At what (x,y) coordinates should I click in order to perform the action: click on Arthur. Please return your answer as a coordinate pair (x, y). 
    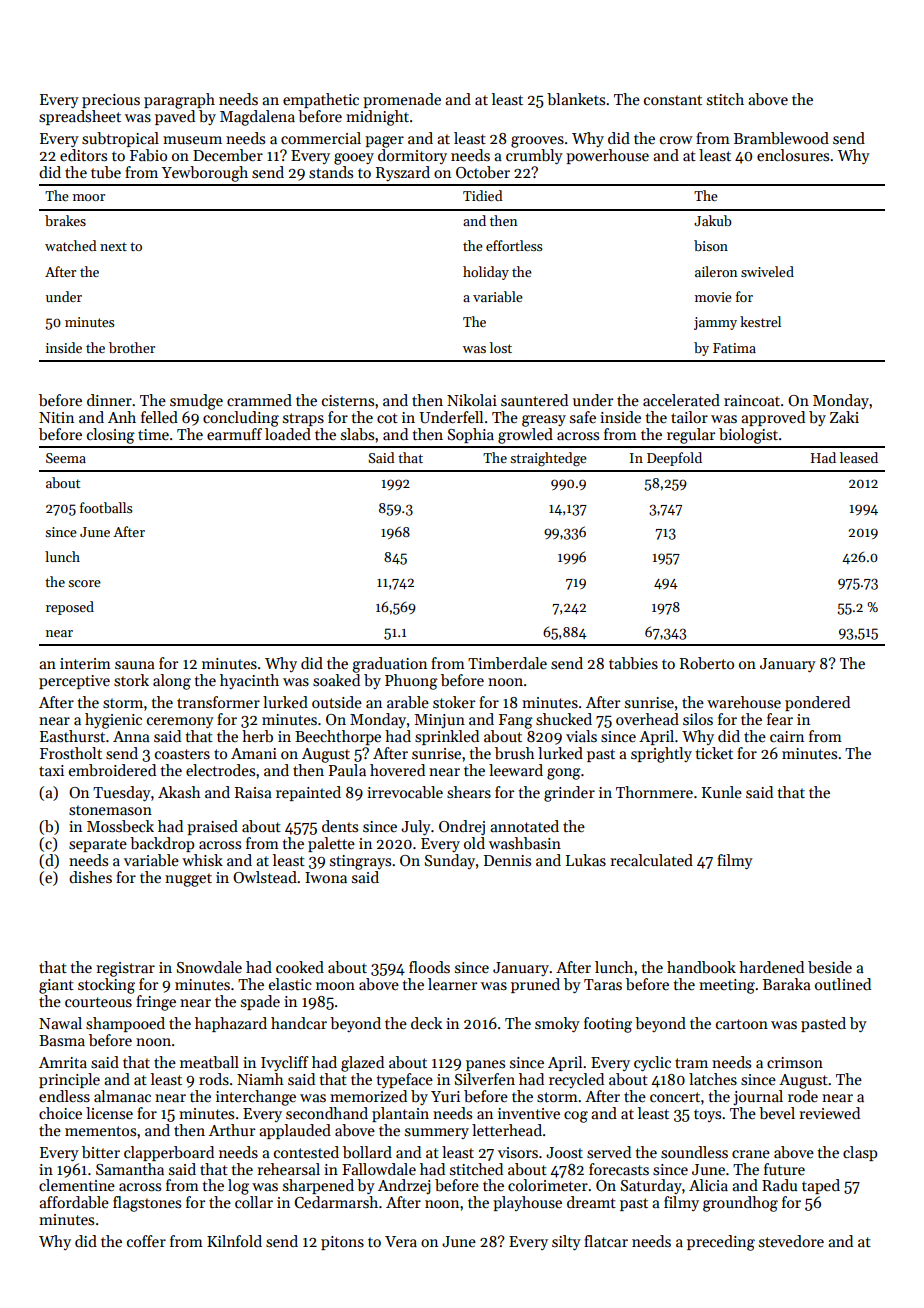
    Looking at the image, I should click on (232, 1130).
